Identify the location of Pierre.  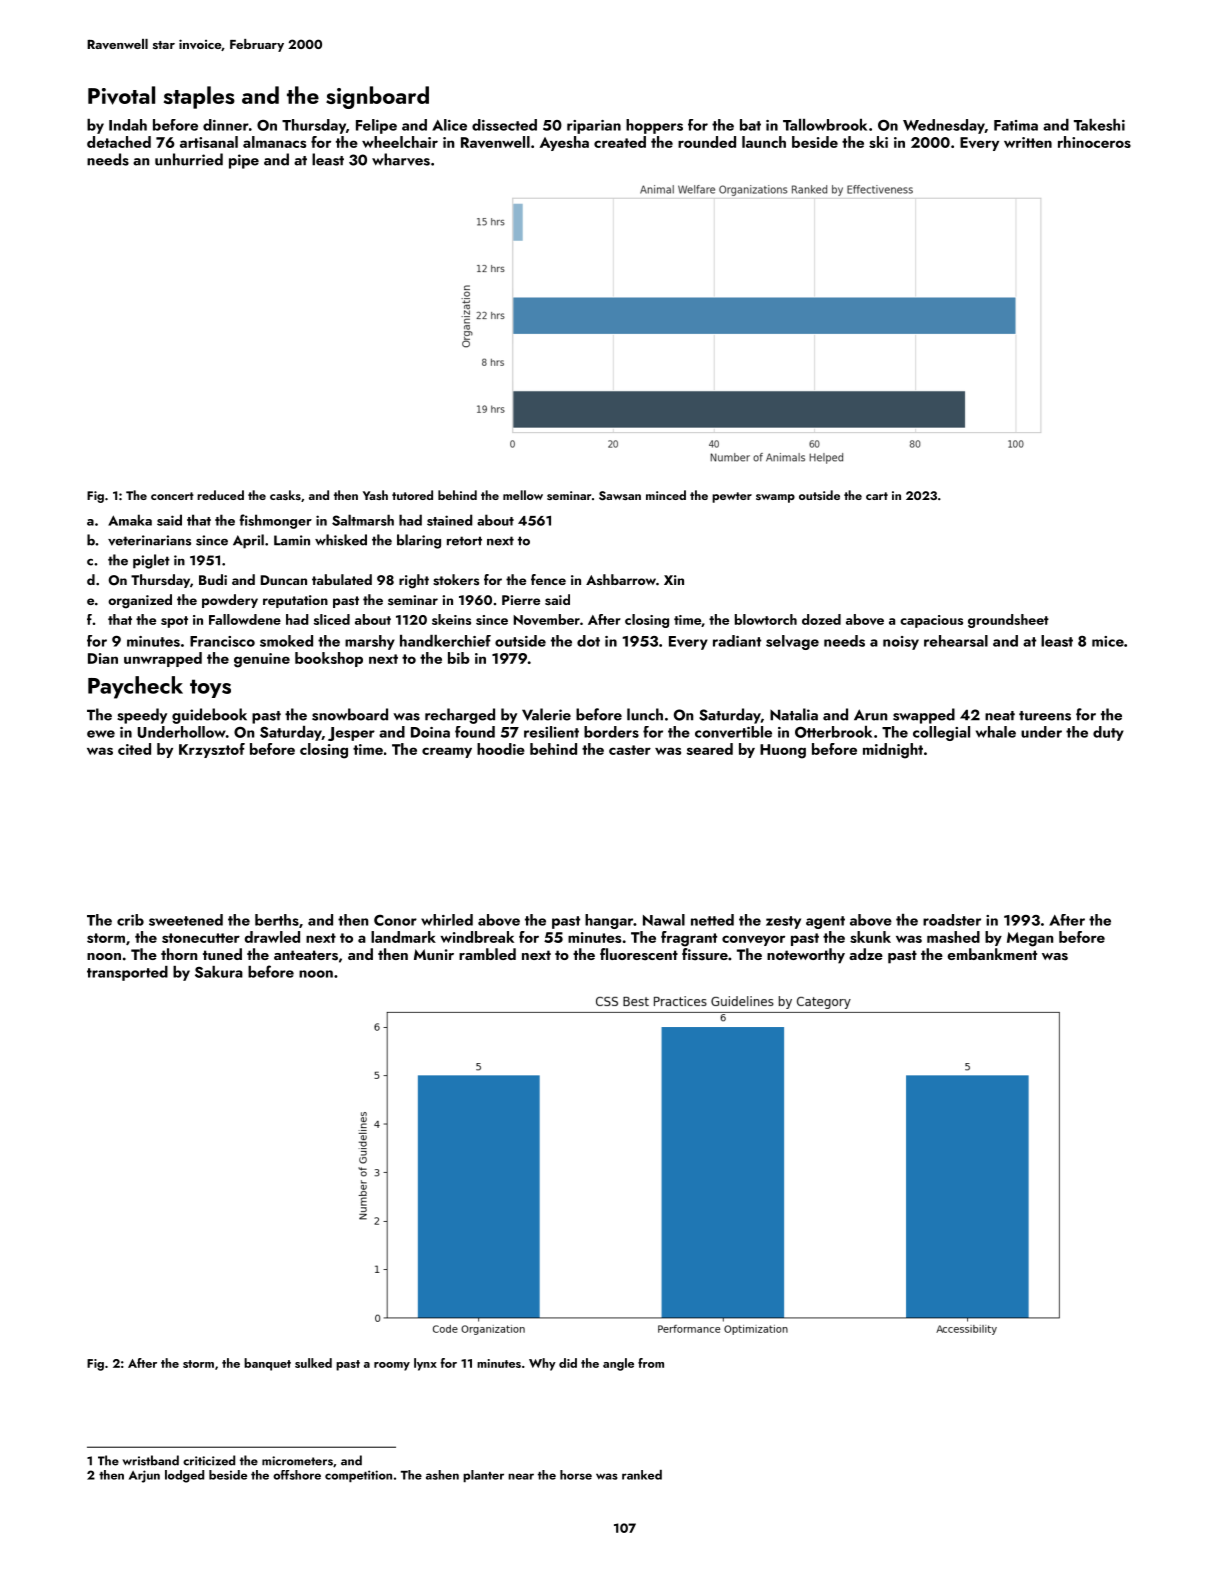
(521, 600).
